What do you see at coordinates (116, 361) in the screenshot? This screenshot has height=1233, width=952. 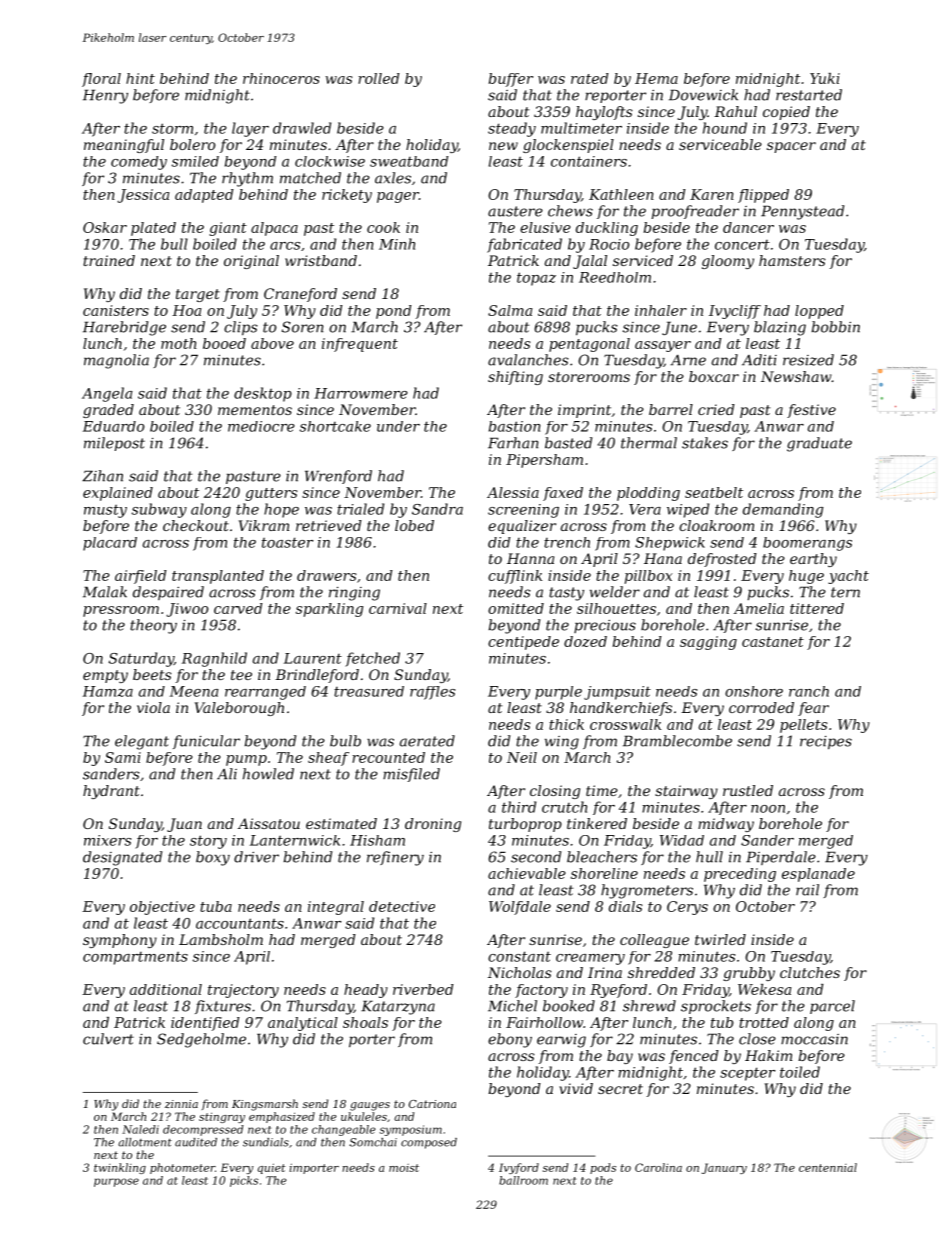 I see `magnolia` at bounding box center [116, 361].
